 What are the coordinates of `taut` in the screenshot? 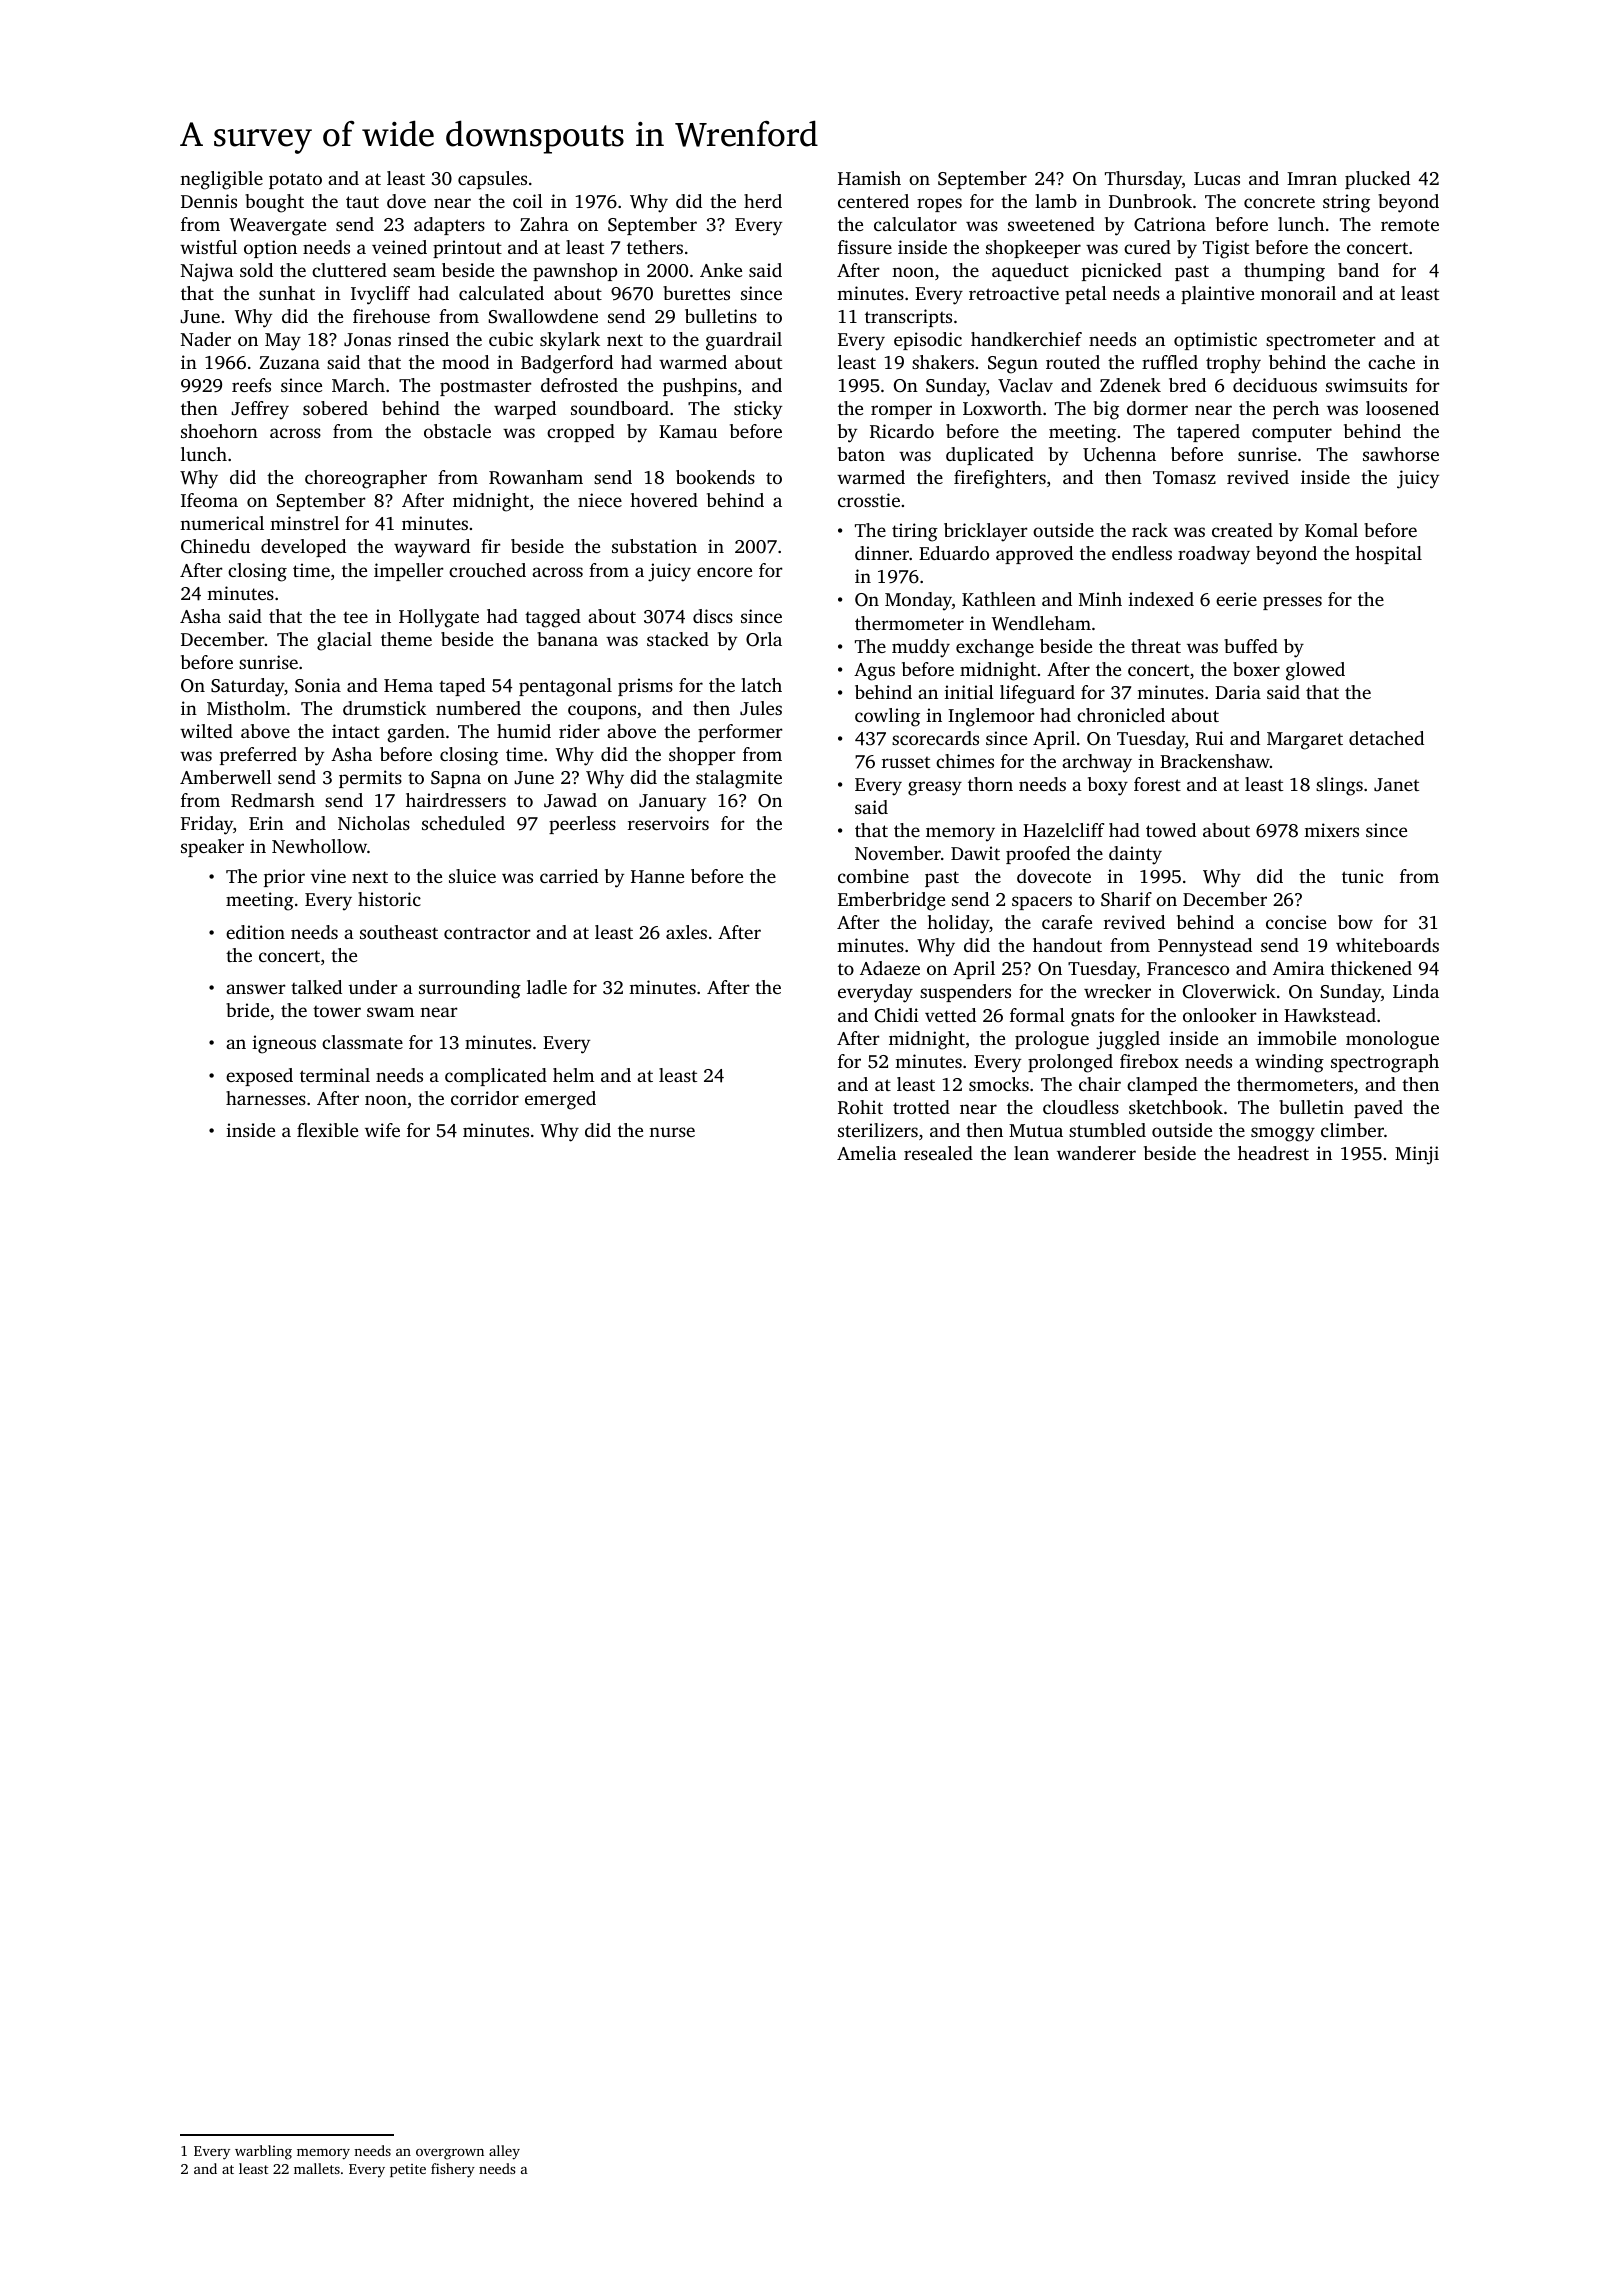 It's located at (362, 202).
